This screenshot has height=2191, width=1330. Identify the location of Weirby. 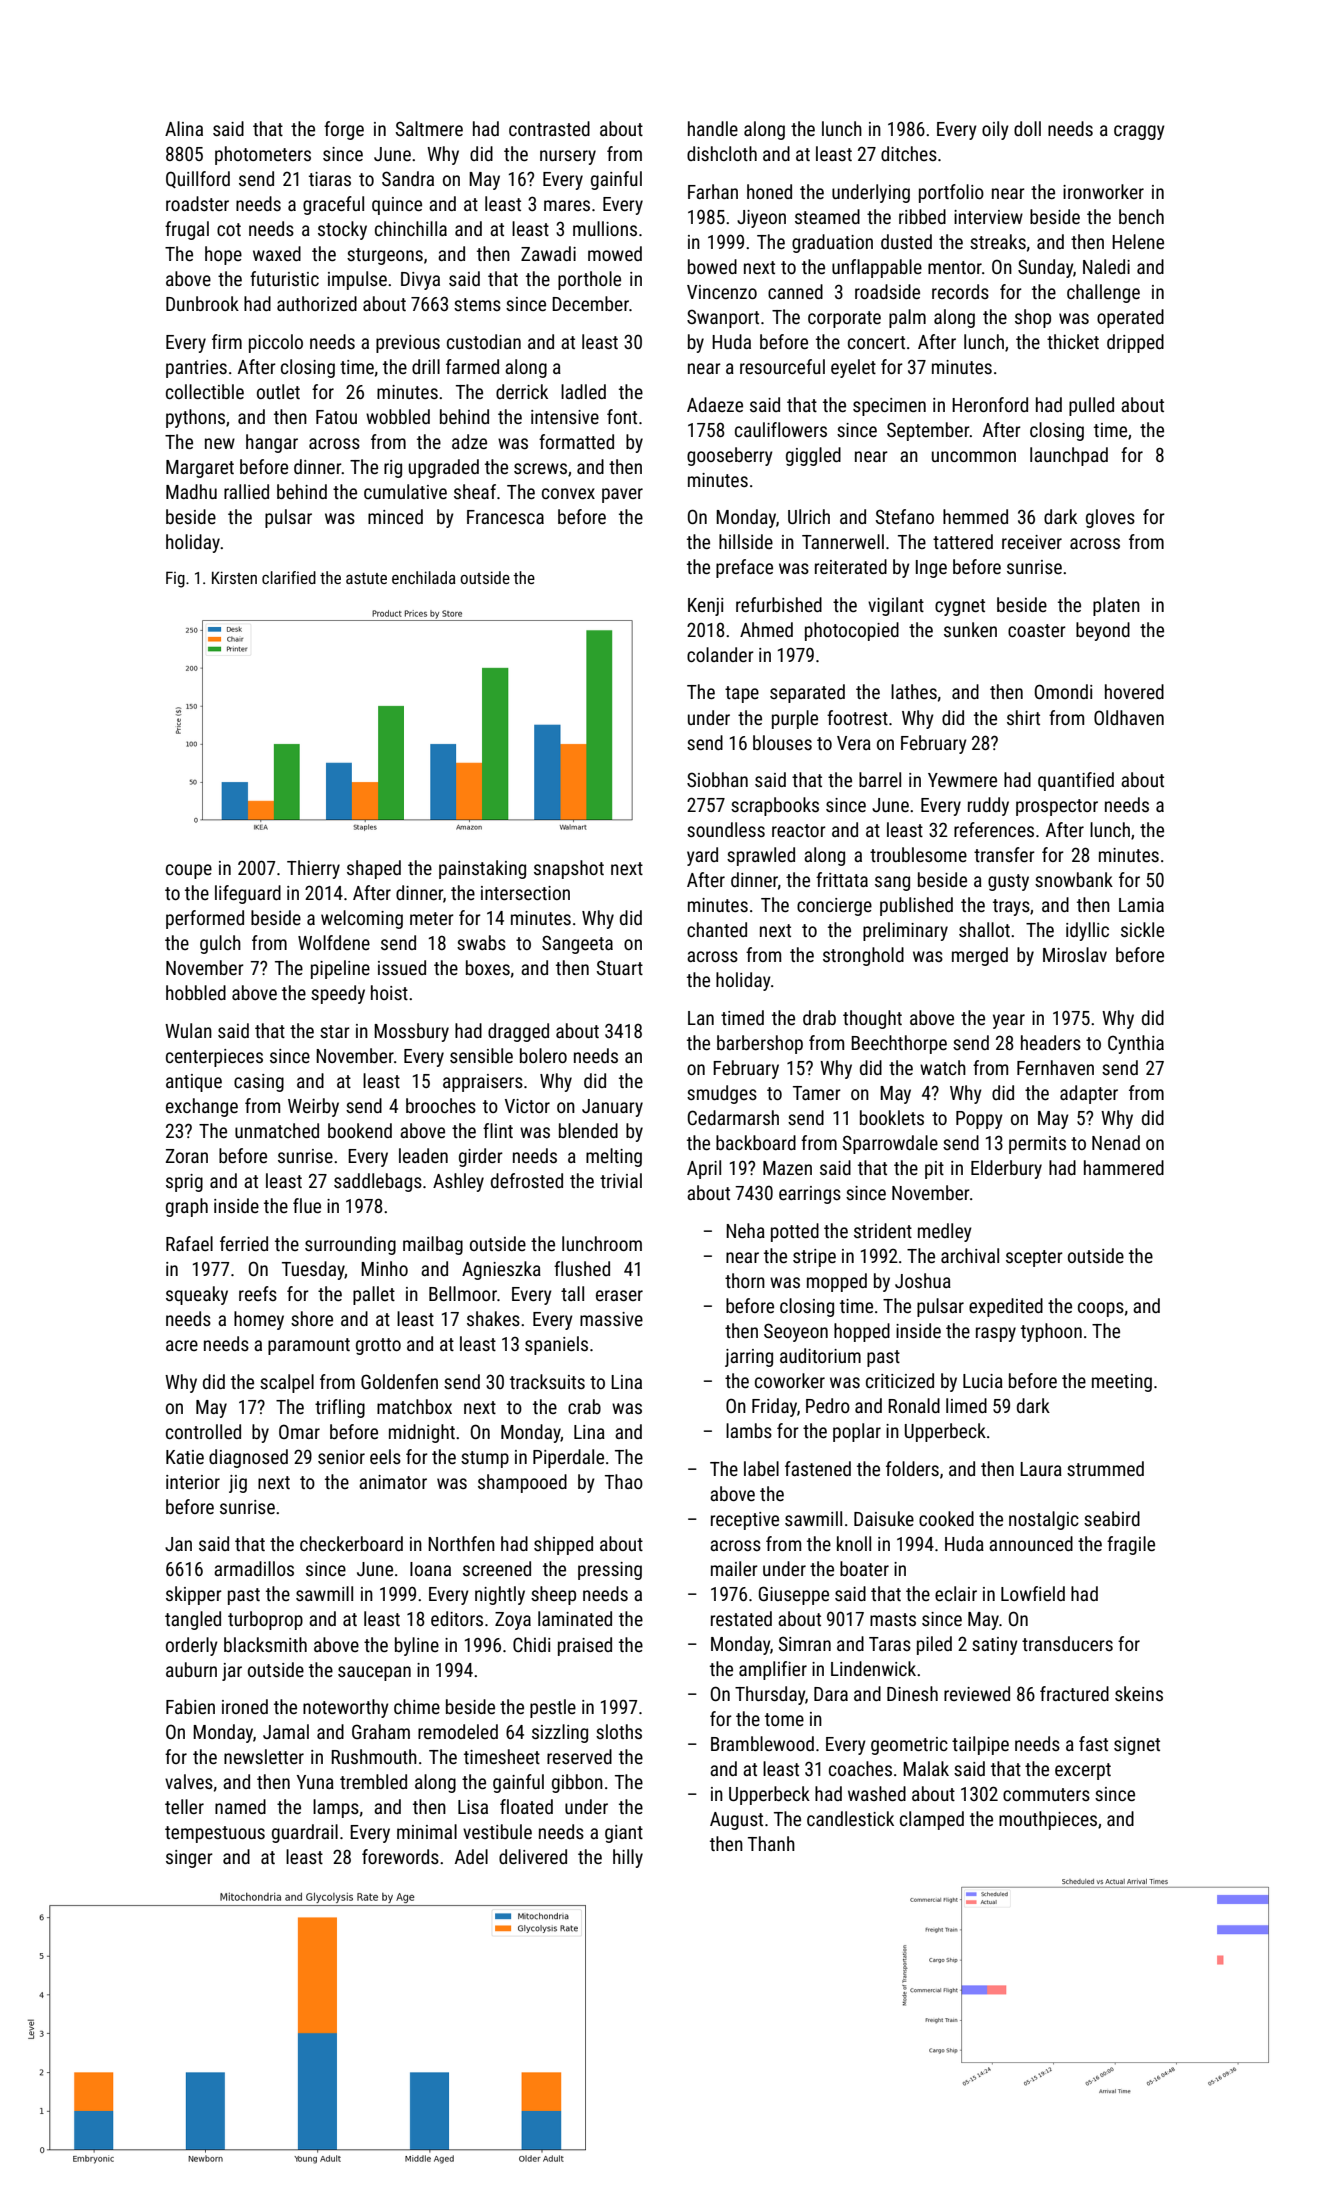
(313, 1107).
